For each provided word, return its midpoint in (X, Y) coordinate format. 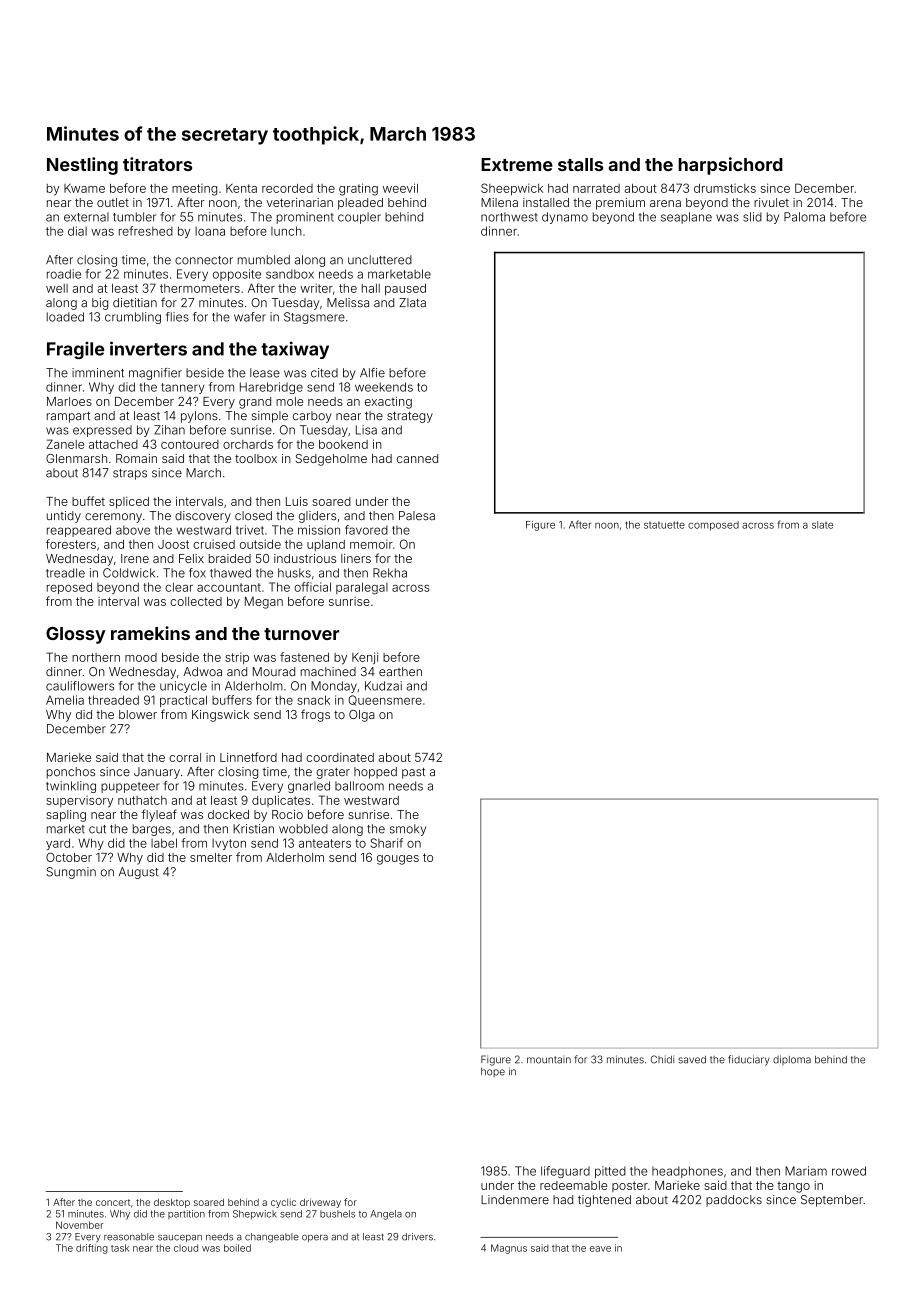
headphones (687, 1172)
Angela (386, 1215)
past (413, 773)
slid (752, 217)
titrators (157, 164)
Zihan (169, 430)
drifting (92, 1249)
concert (113, 1202)
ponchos (71, 773)
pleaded (360, 204)
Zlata (412, 302)
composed (713, 526)
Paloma (804, 217)
